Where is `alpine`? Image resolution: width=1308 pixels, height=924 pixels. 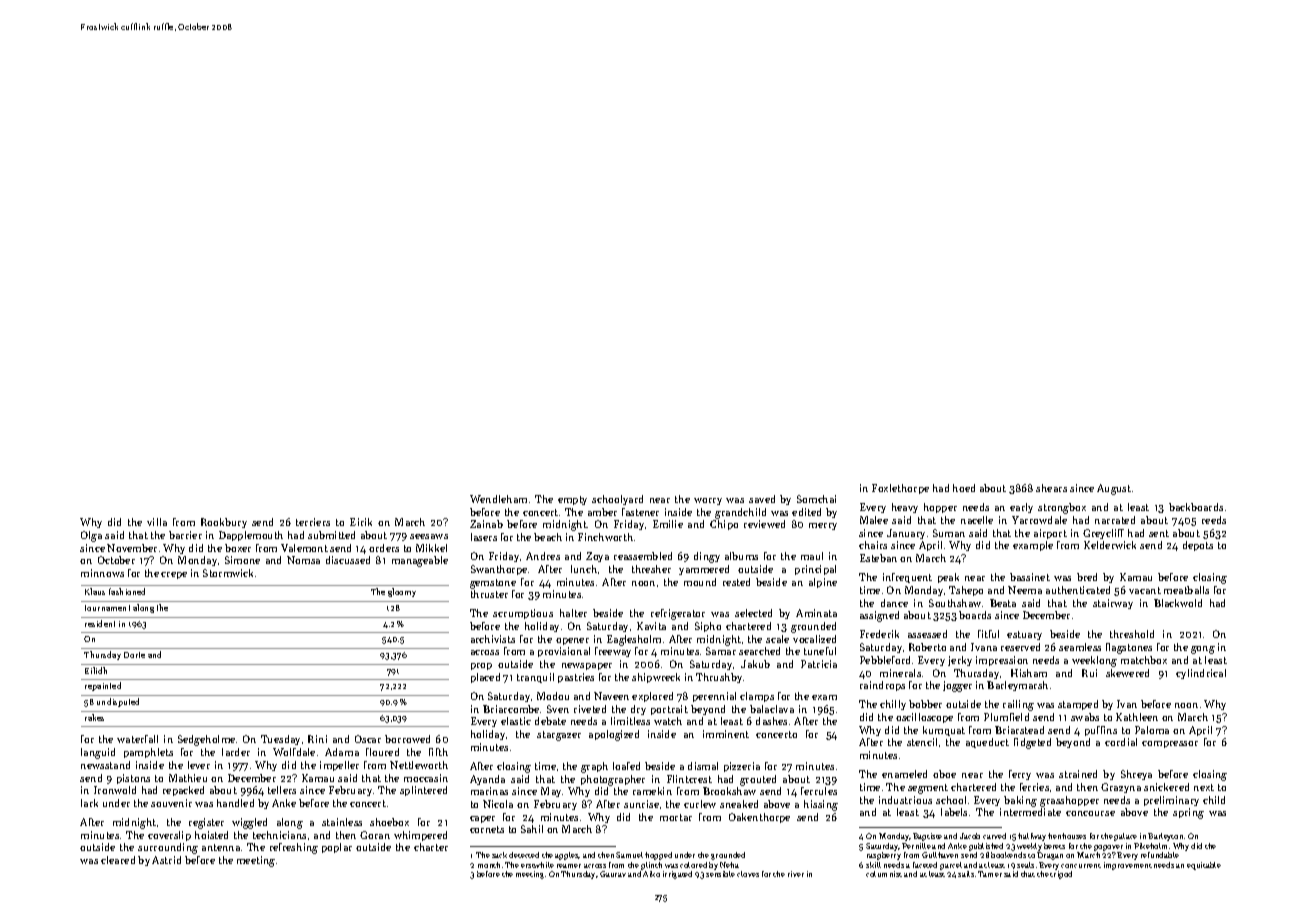
alpine is located at coordinates (823, 583).
